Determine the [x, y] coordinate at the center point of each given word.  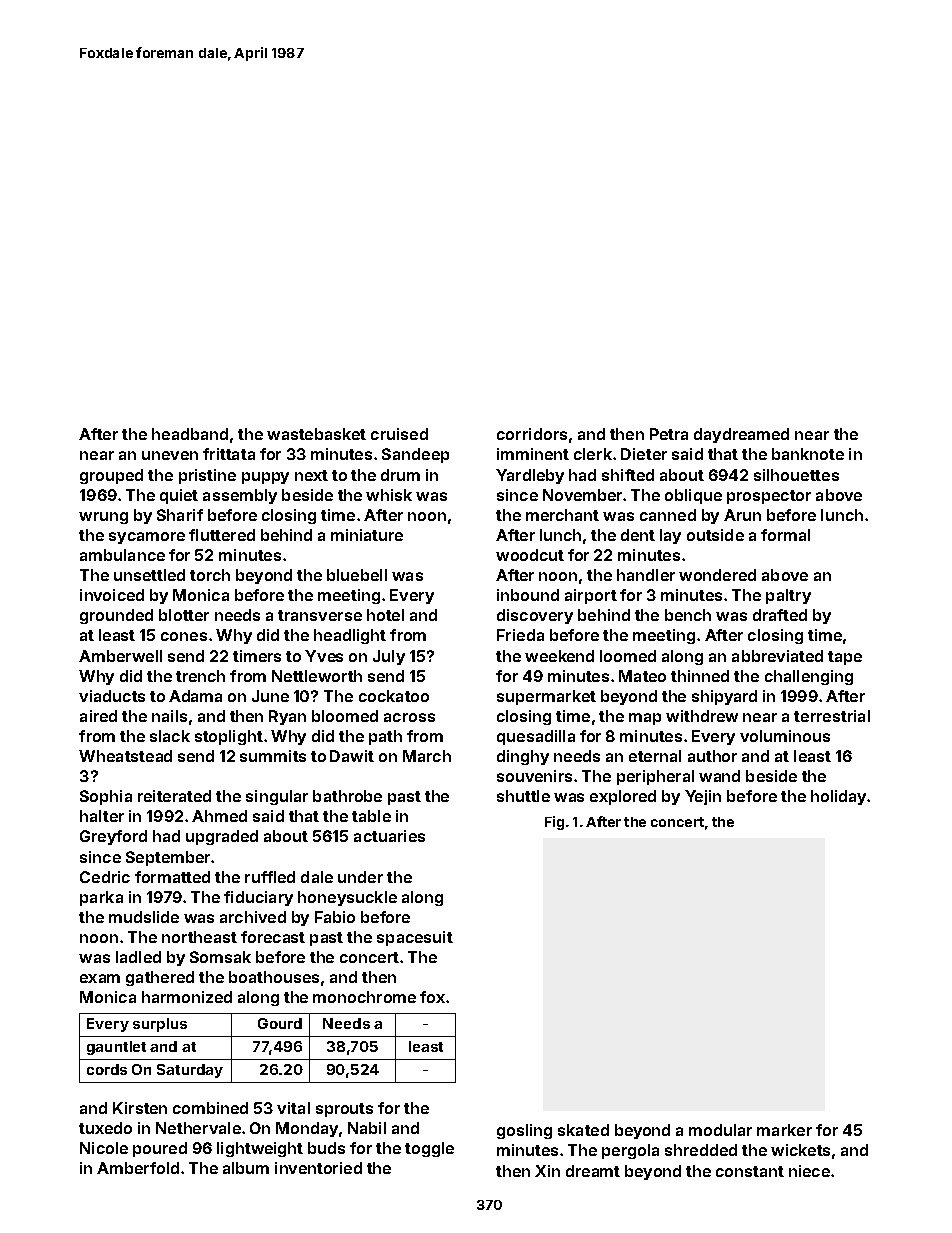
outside [715, 535]
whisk [389, 495]
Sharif [180, 515]
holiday [838, 797]
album [246, 1168]
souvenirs [534, 776]
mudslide [144, 917]
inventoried [318, 1168]
